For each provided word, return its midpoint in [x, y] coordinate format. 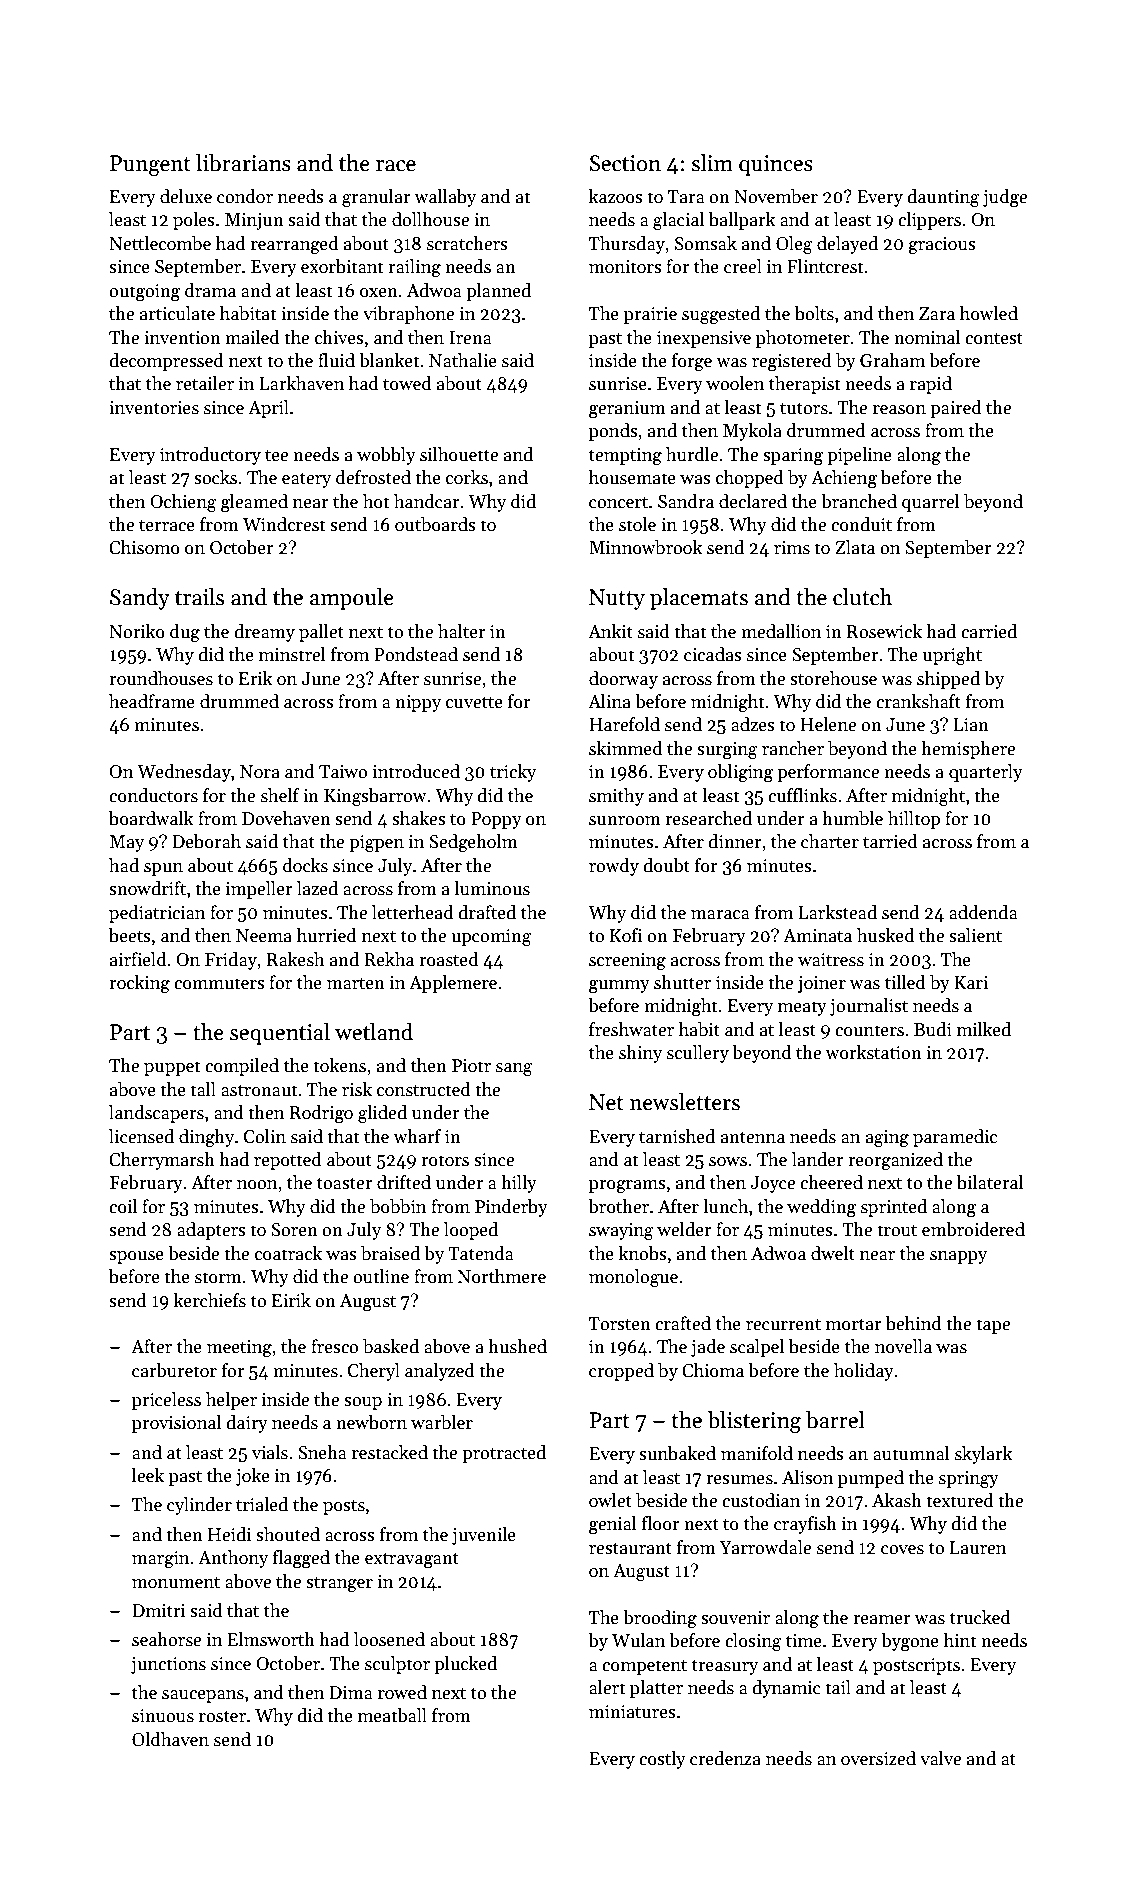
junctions [168, 1665]
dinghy [206, 1138]
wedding [821, 1208]
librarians [243, 163]
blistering [754, 1422]
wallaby [445, 198]
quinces [776, 165]
